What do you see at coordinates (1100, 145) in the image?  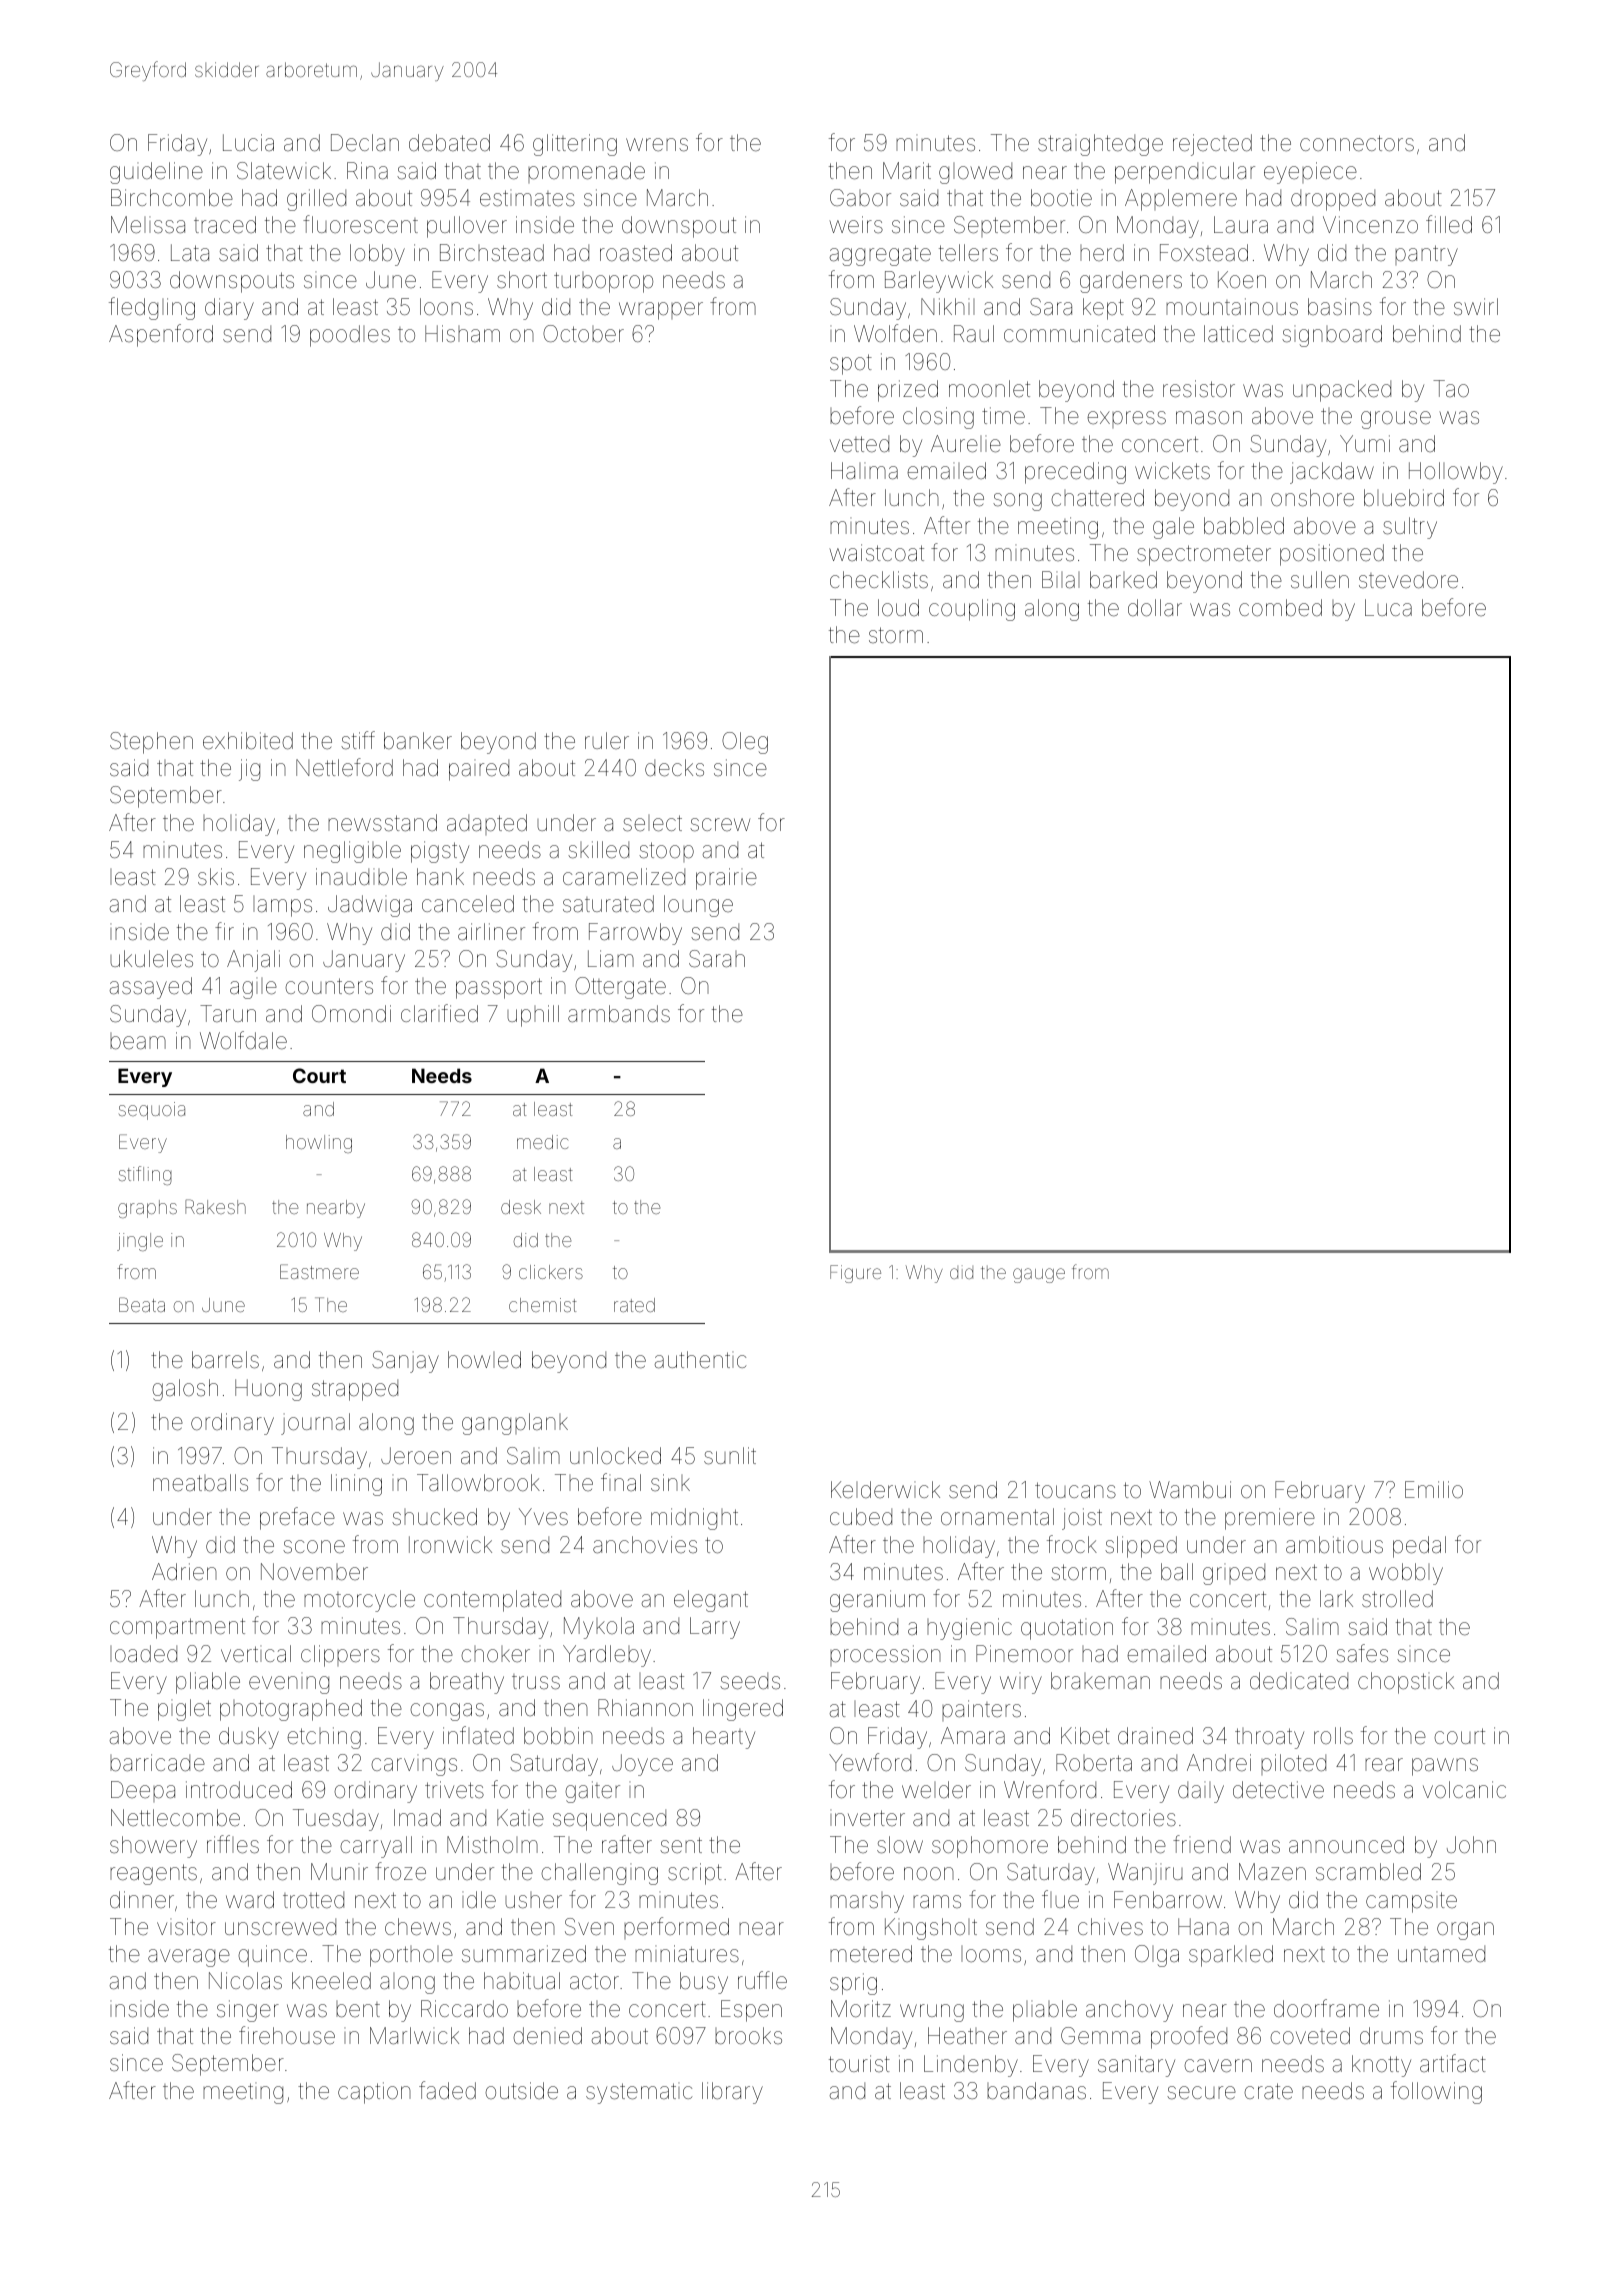 I see `straightedge` at bounding box center [1100, 145].
